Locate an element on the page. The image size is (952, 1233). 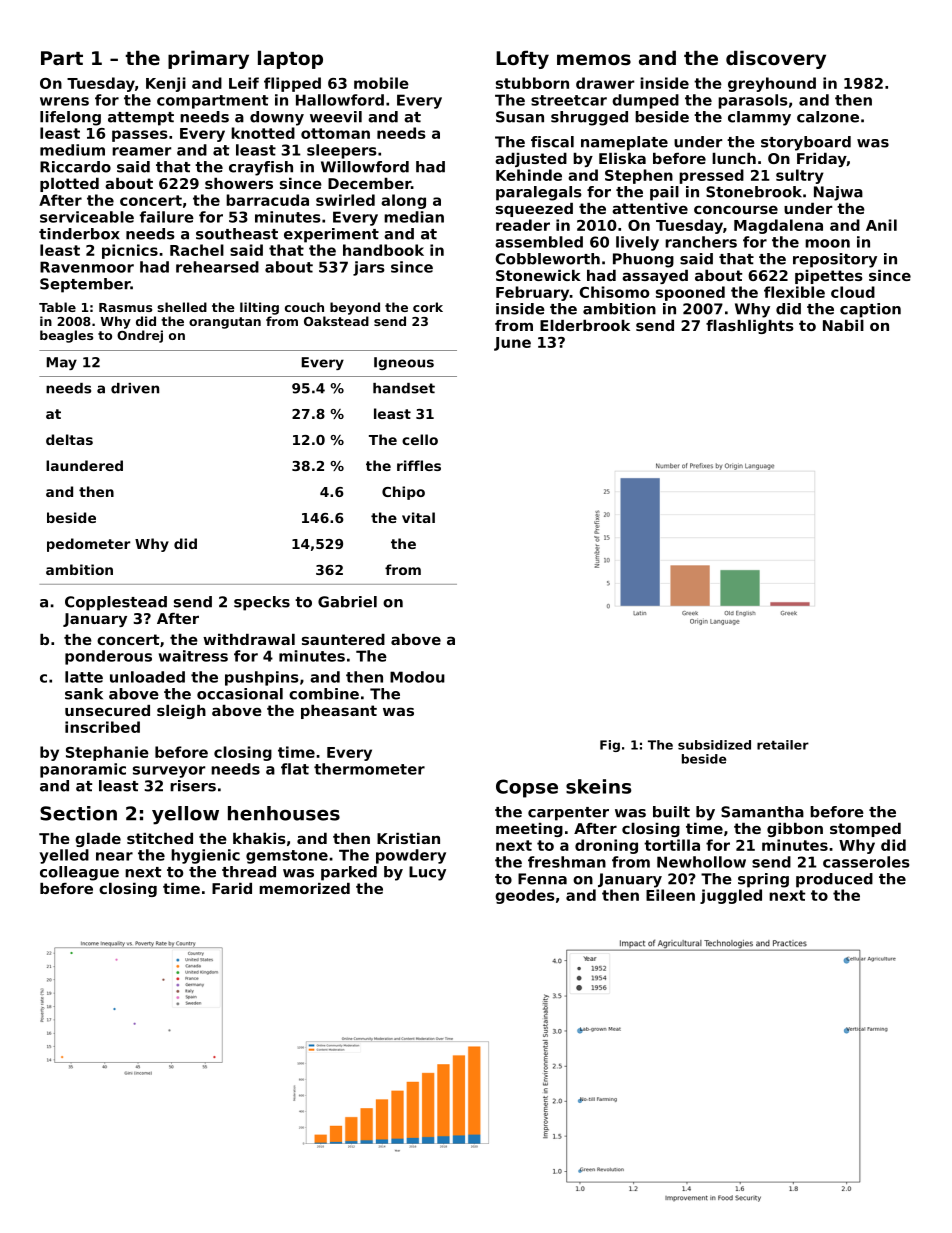
Copplestead is located at coordinates (116, 603).
